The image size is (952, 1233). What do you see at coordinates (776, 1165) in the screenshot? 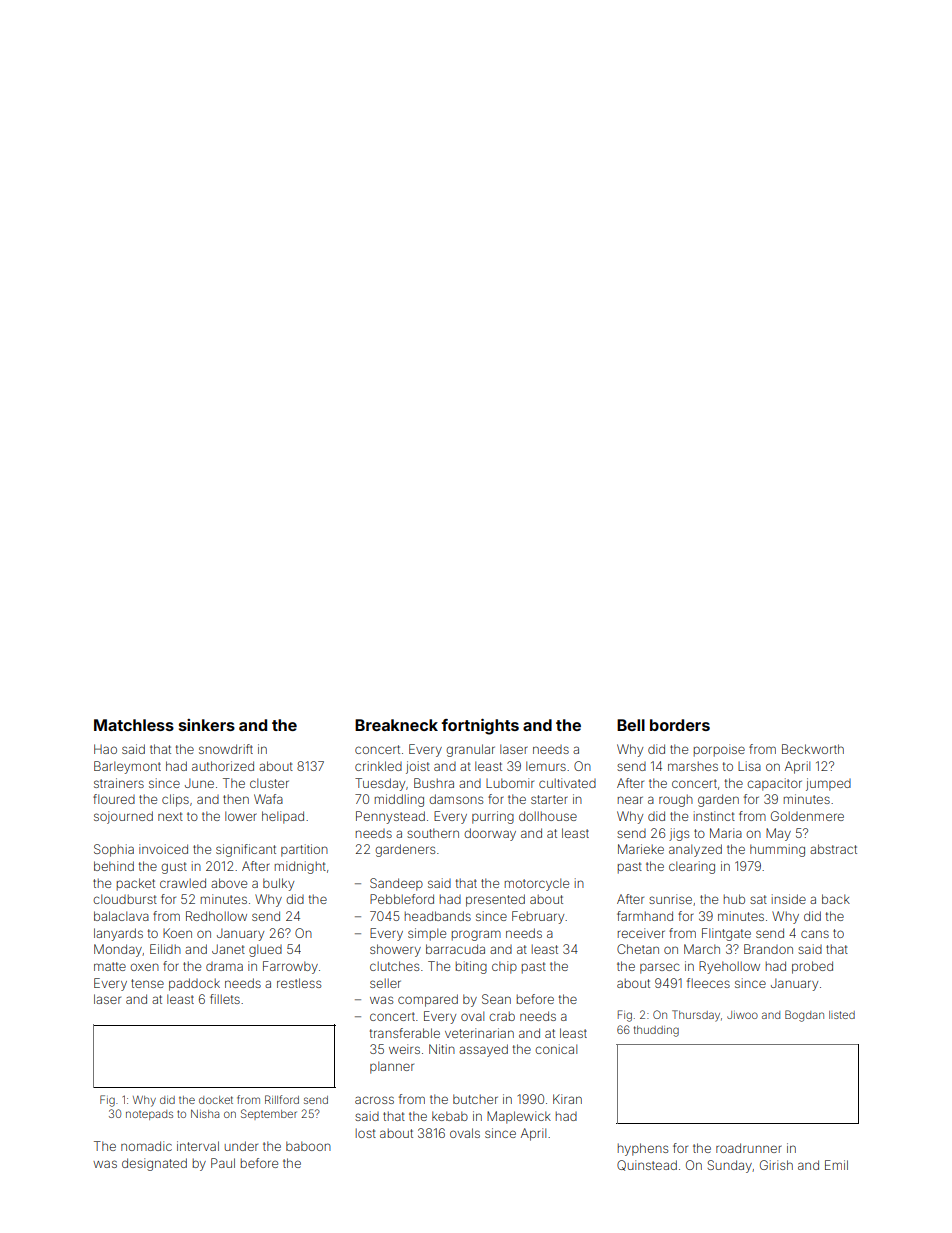
I see `Girish` at bounding box center [776, 1165].
